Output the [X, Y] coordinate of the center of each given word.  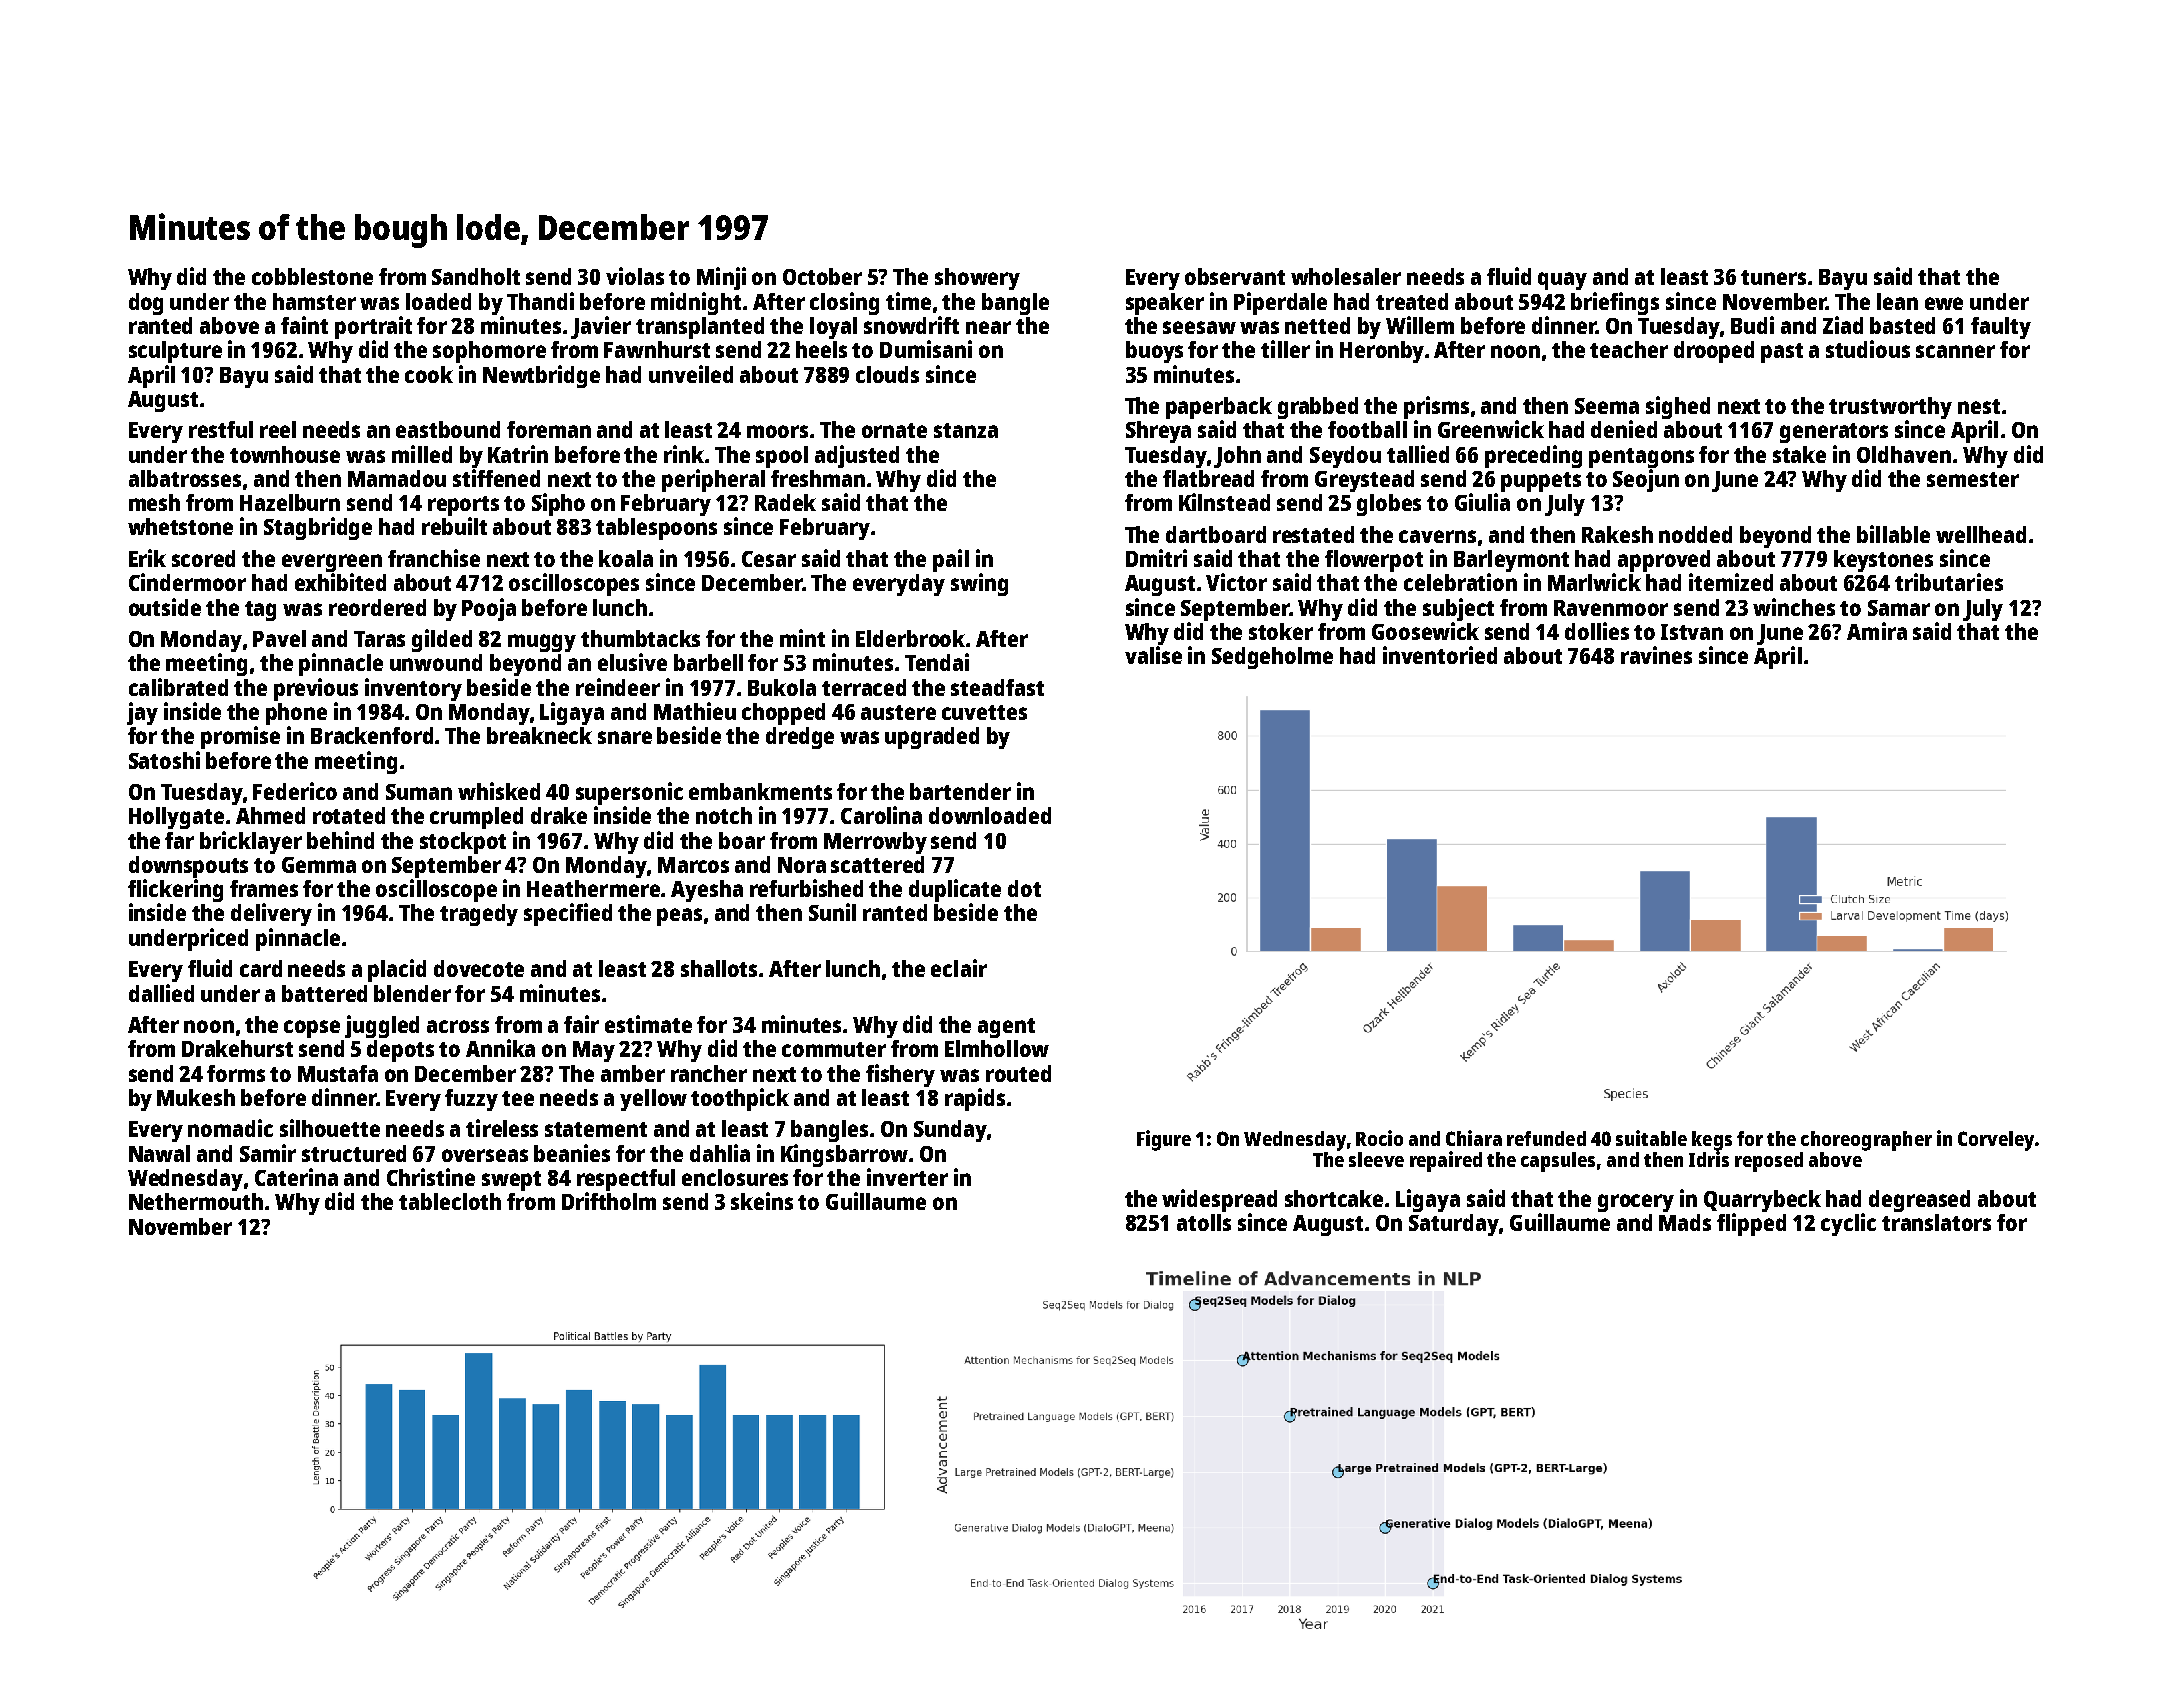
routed [1018, 1073]
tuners [1773, 277]
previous [316, 689]
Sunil [832, 912]
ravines [1656, 655]
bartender [960, 791]
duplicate [955, 890]
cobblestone [312, 276]
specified [568, 914]
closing [844, 303]
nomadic [230, 1128]
